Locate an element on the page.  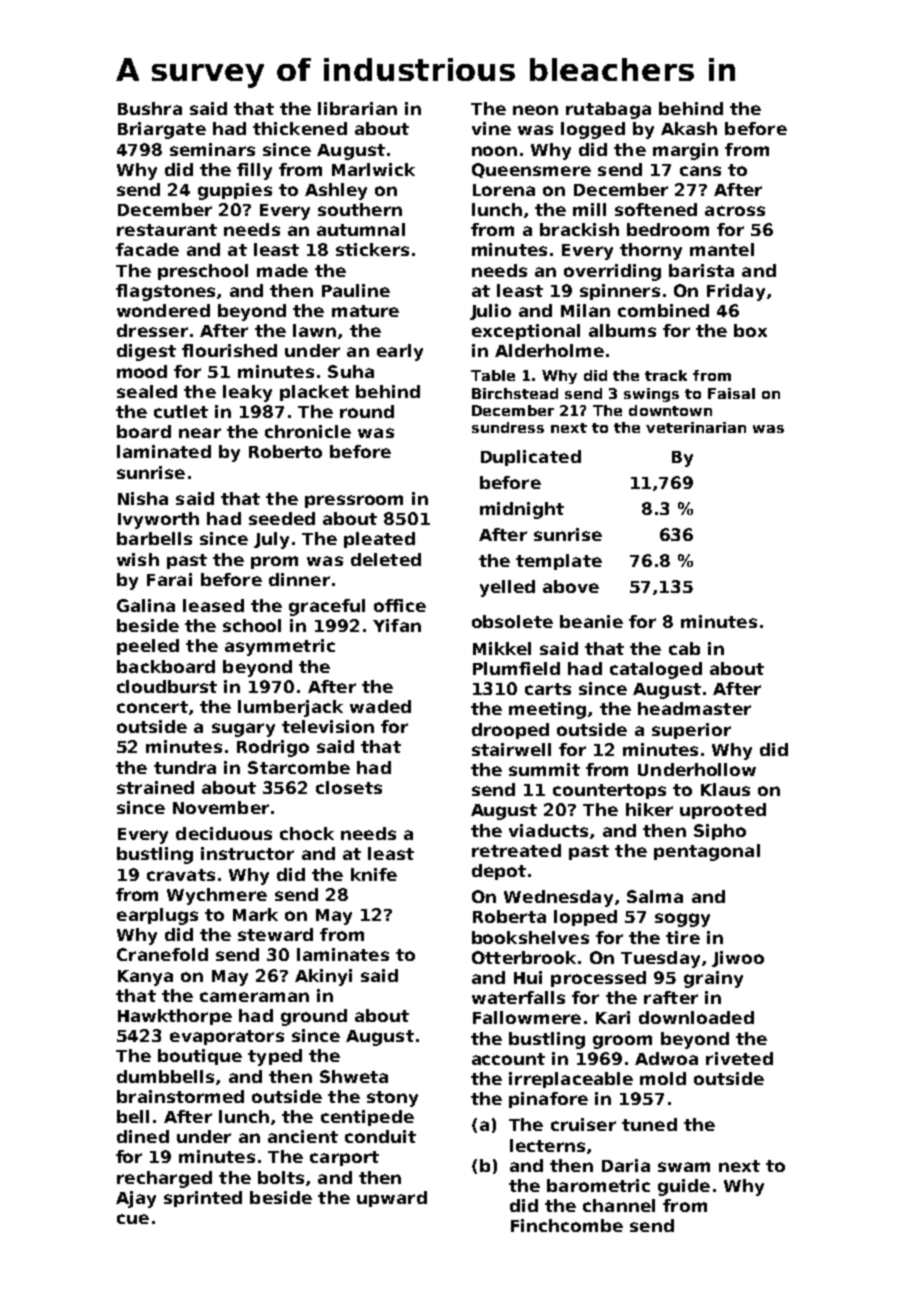
upward is located at coordinates (392, 1199).
